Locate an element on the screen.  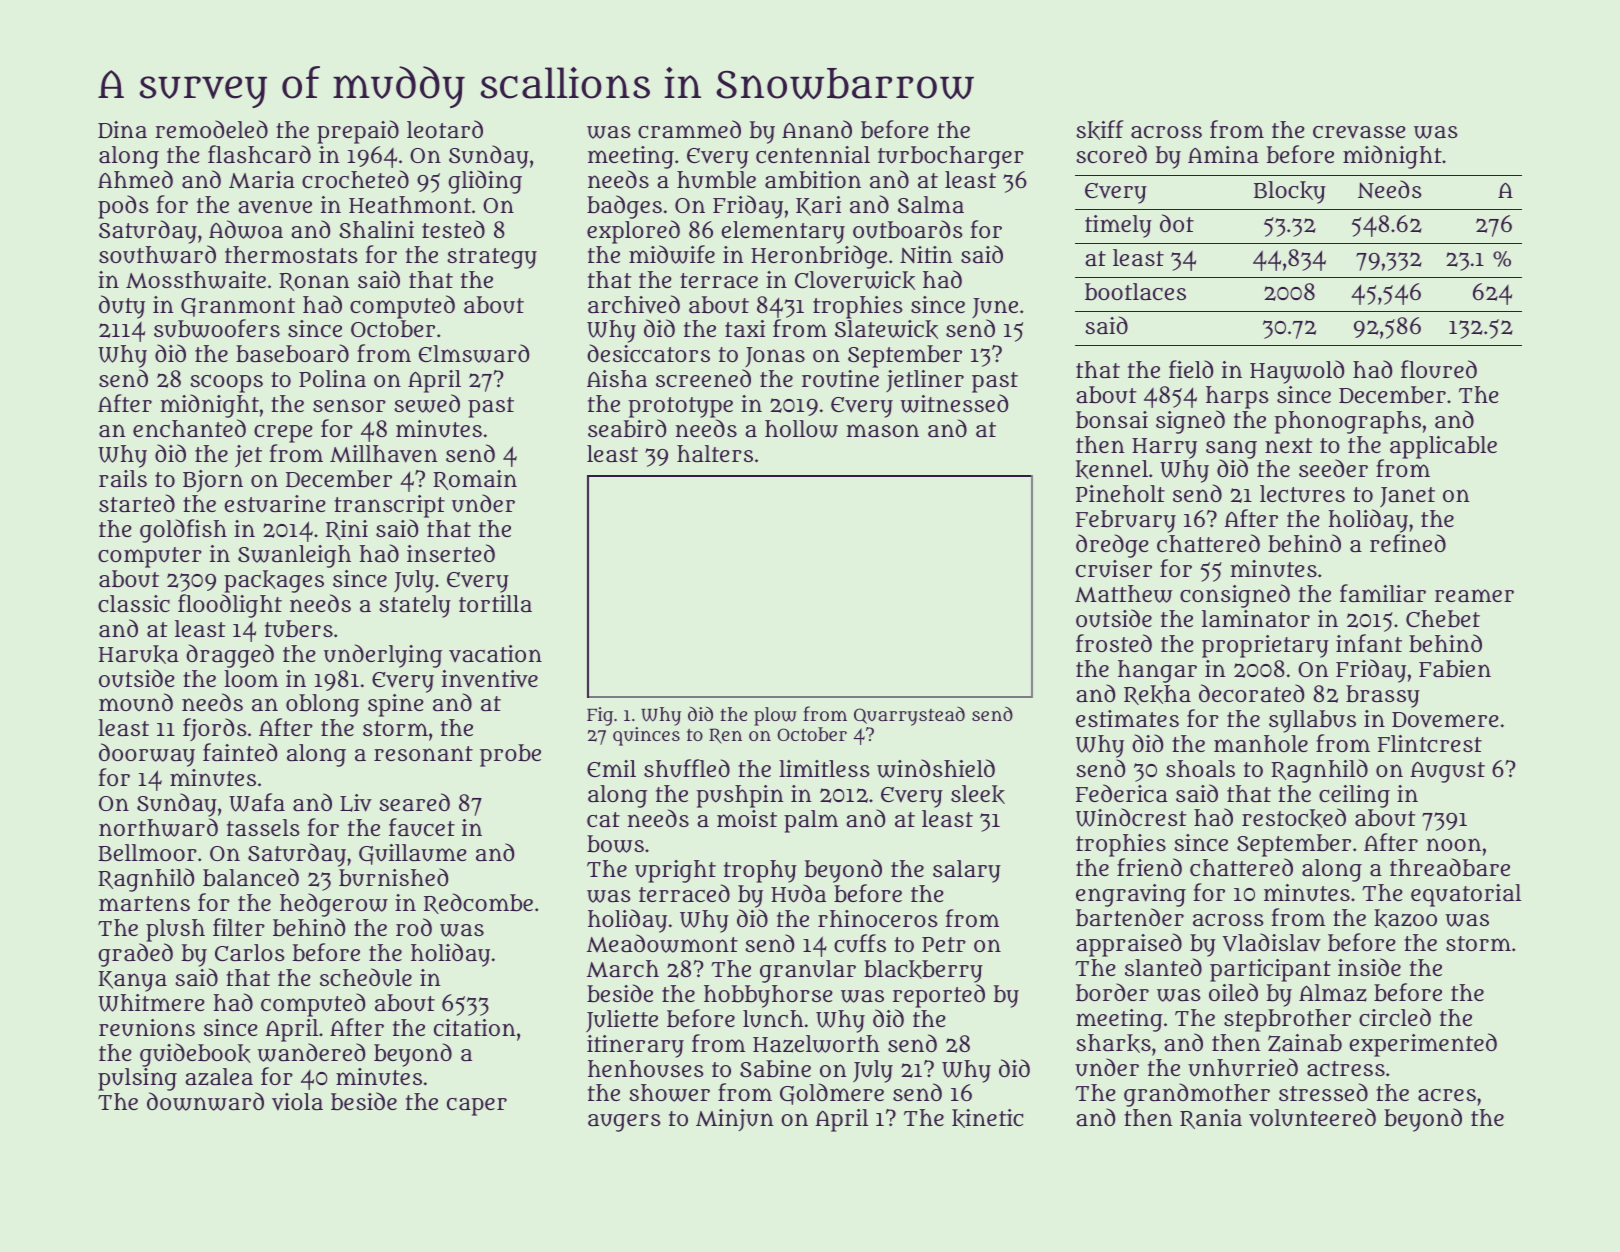
noon is located at coordinates (1454, 844).
